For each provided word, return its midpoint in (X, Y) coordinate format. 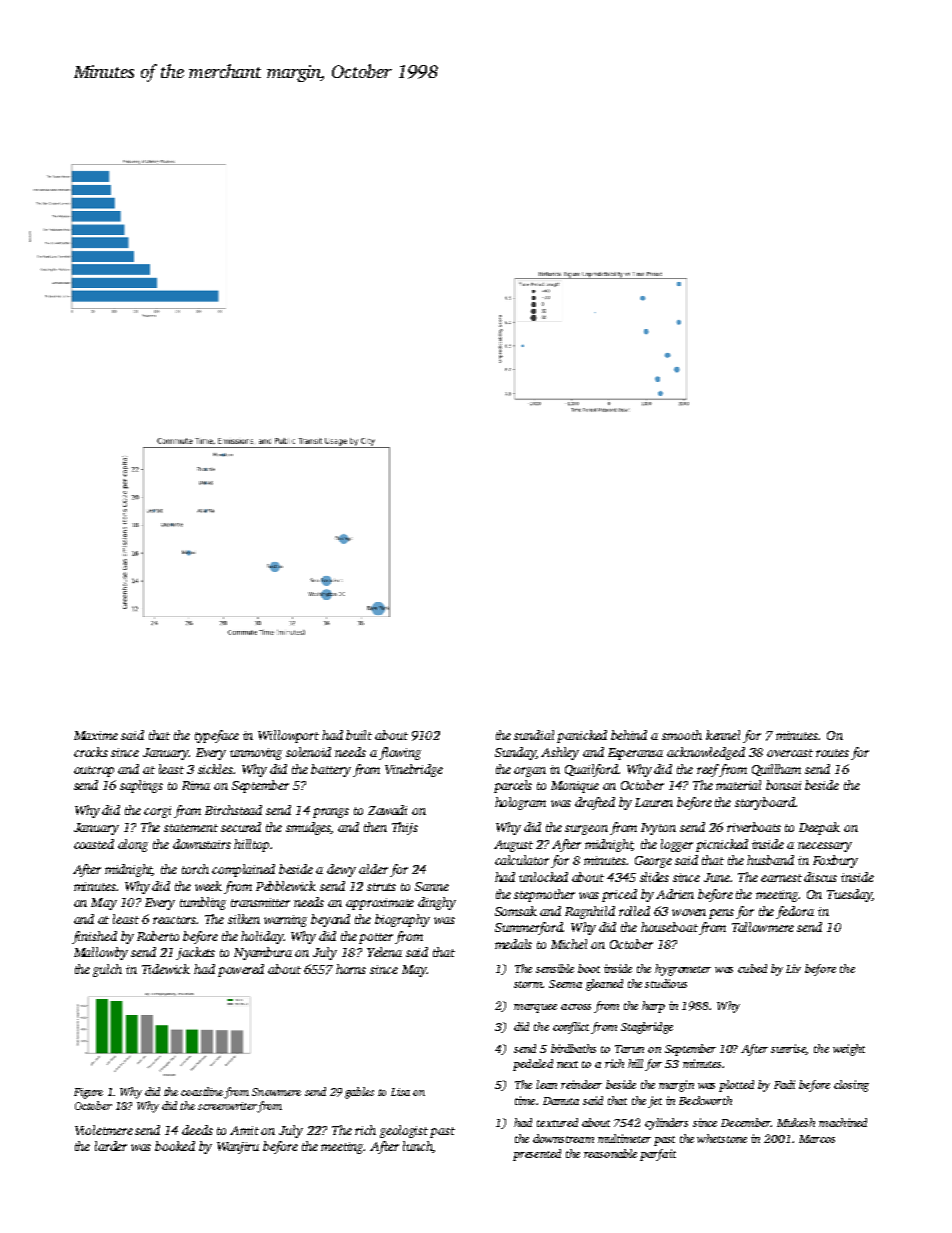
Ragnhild (590, 912)
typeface (217, 736)
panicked (582, 736)
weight (849, 1050)
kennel (723, 735)
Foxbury (835, 861)
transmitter (260, 902)
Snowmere (276, 1092)
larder (111, 1146)
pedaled (533, 1065)
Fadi (784, 1084)
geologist (404, 1131)
